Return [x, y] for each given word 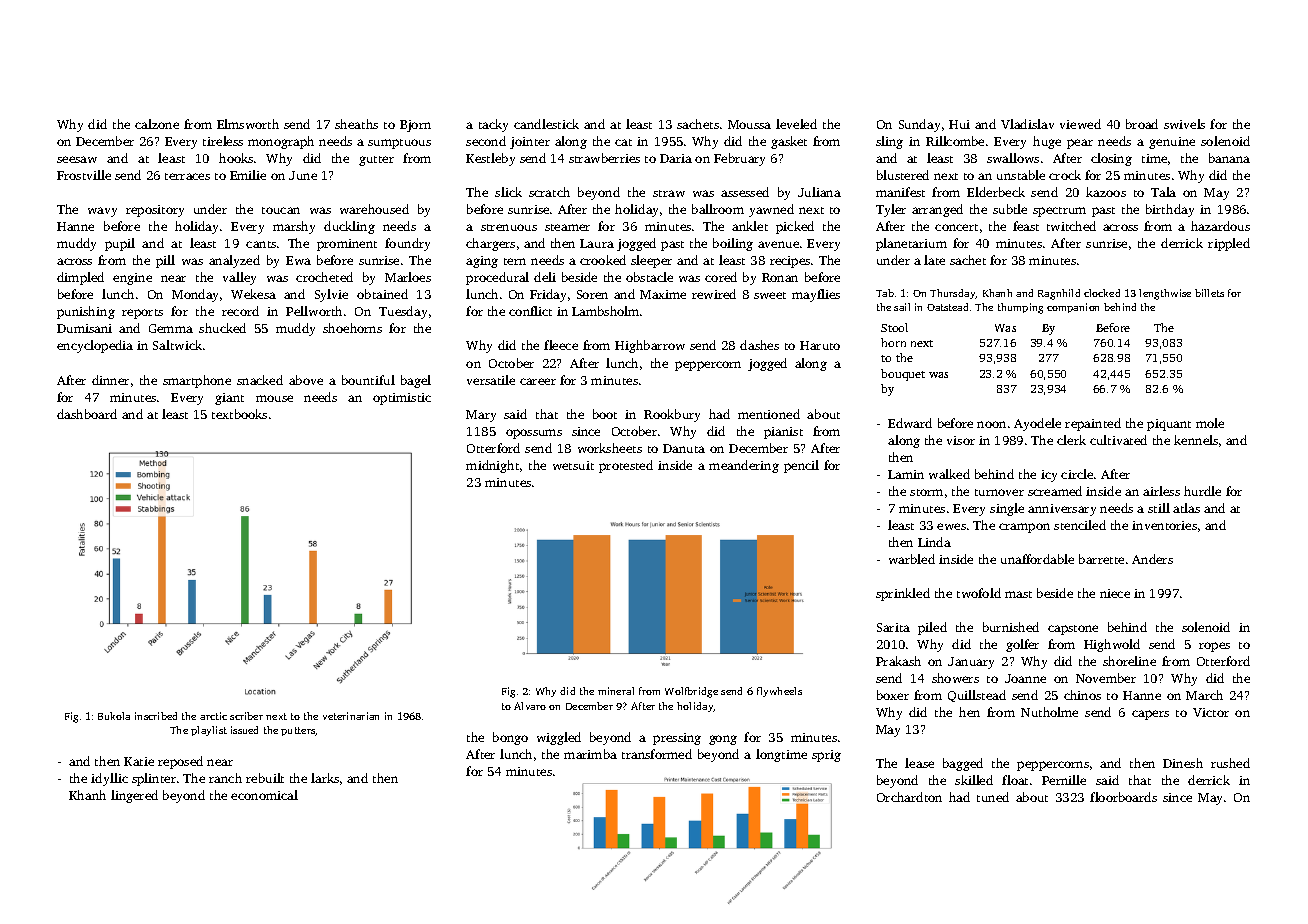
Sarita [893, 627]
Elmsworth [248, 124]
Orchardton [909, 797]
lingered [134, 796]
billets [1209, 293]
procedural [497, 278]
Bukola [114, 716]
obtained [382, 294]
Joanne [1025, 678]
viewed [1080, 124]
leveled [796, 124]
